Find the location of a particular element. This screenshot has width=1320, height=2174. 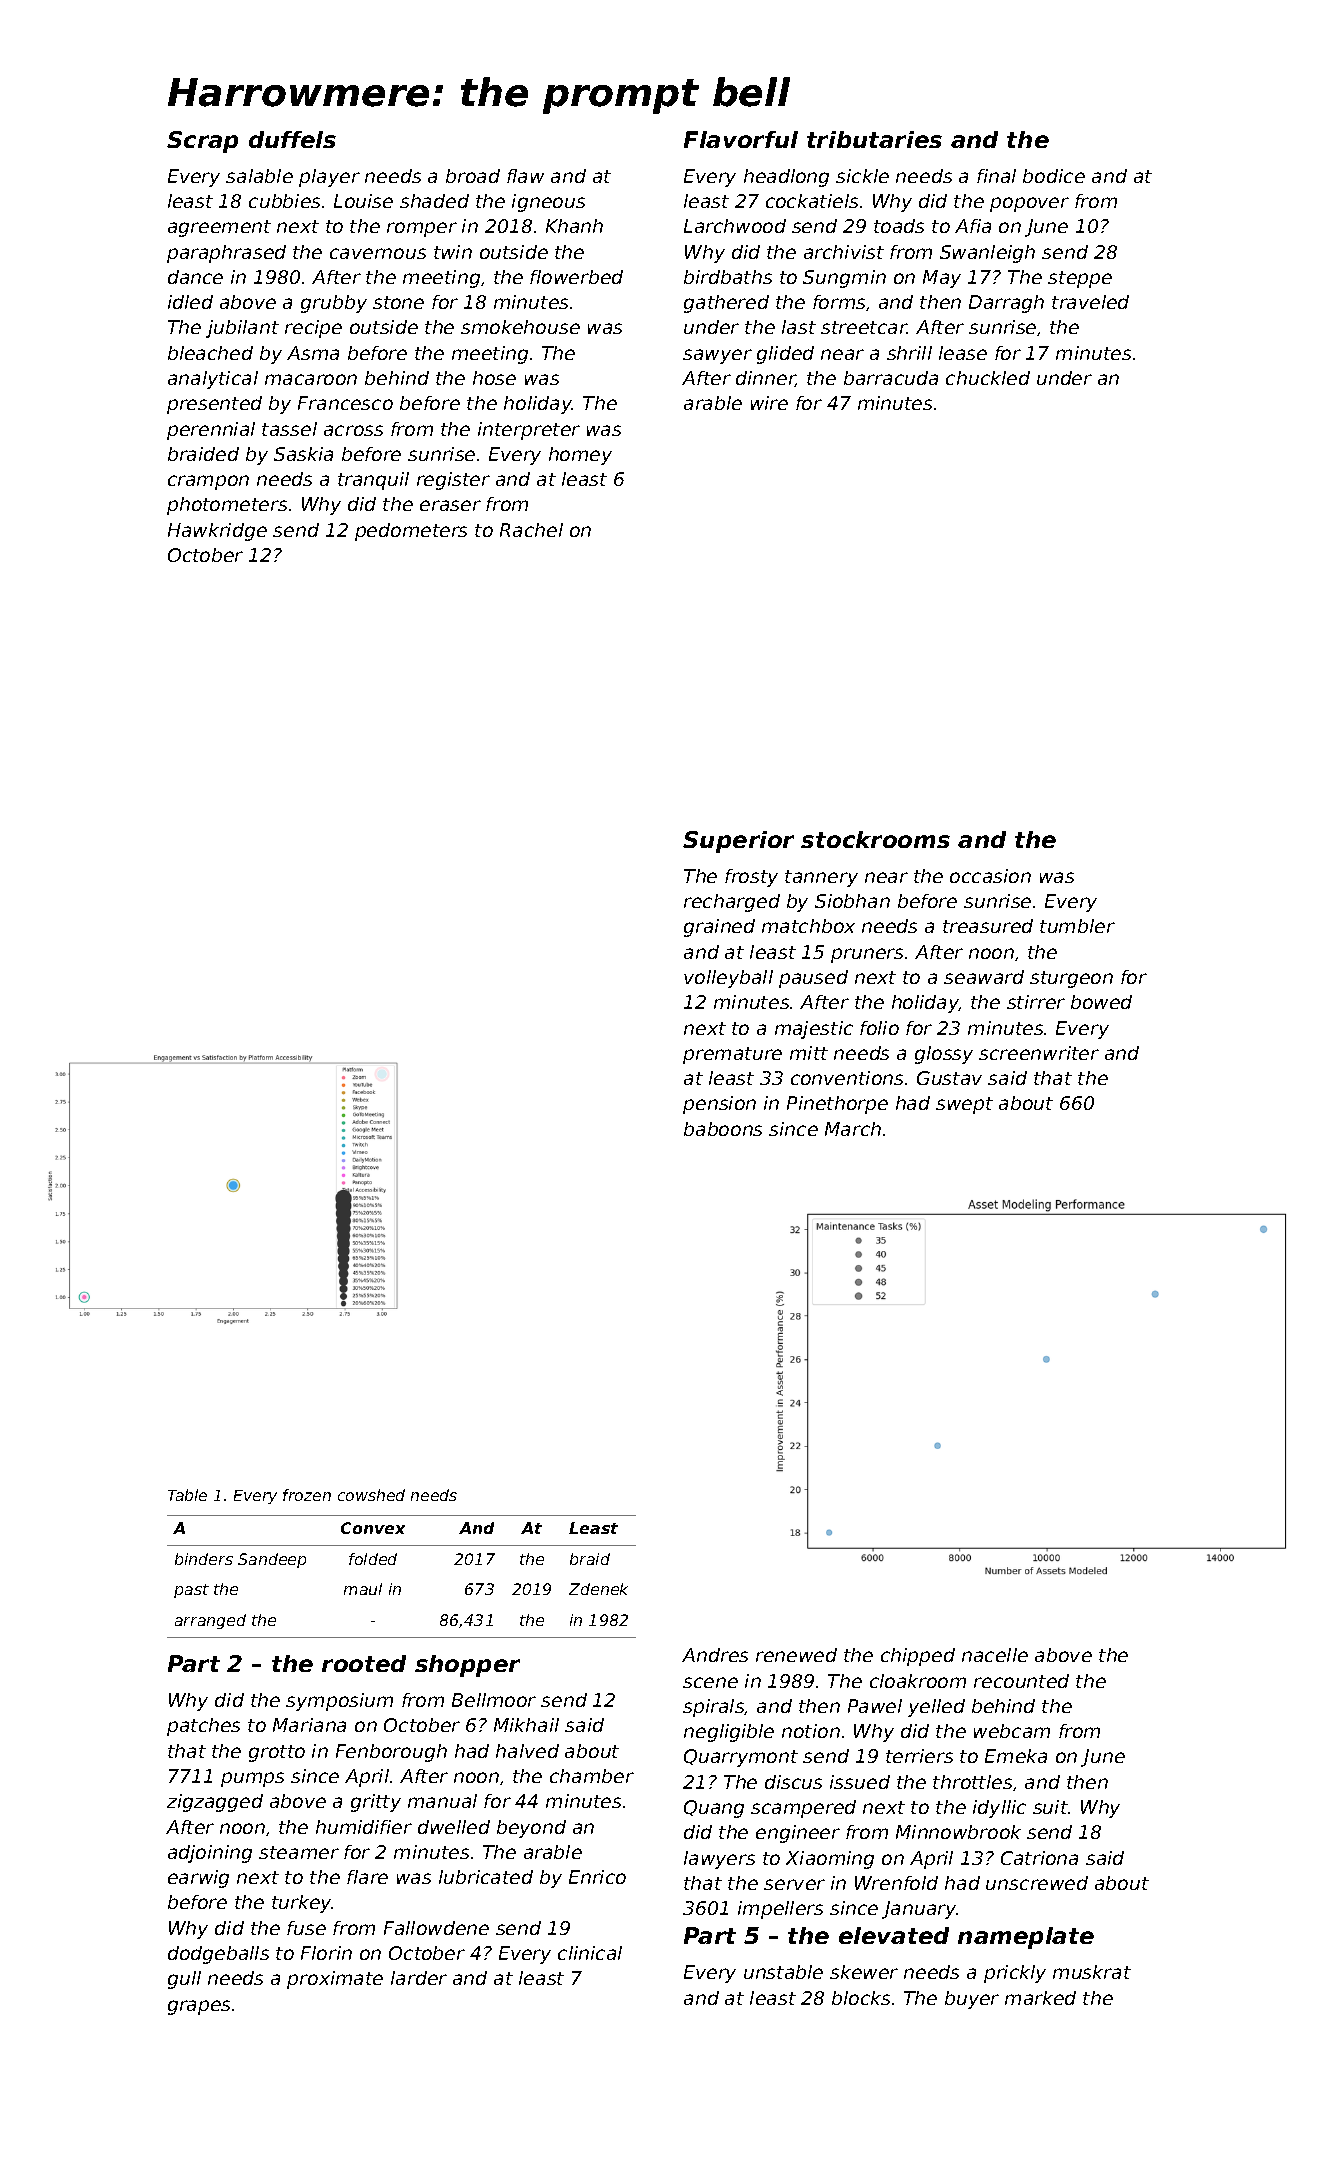

Andres is located at coordinates (715, 1655).
